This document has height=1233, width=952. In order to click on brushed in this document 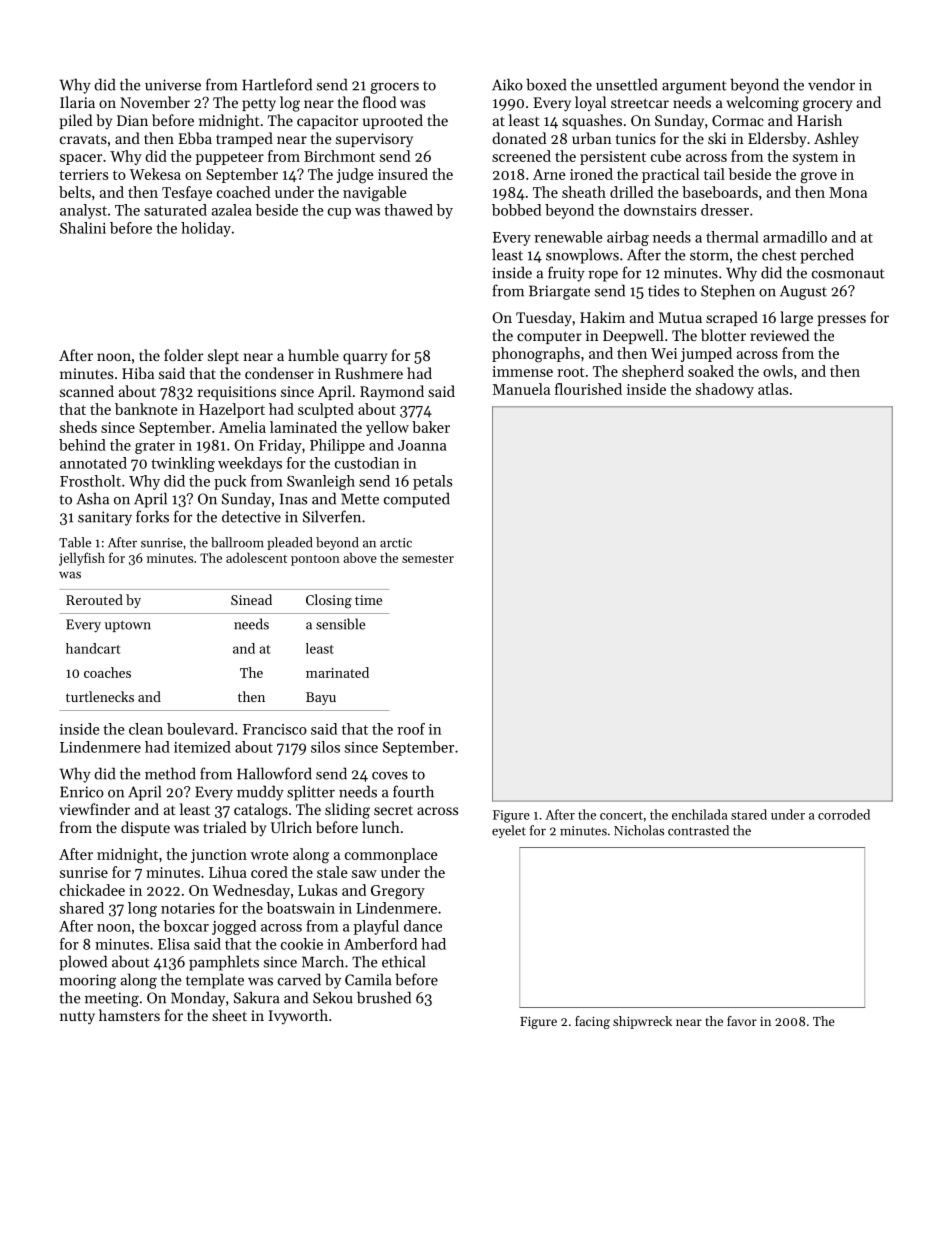, I will do `click(384, 997)`.
